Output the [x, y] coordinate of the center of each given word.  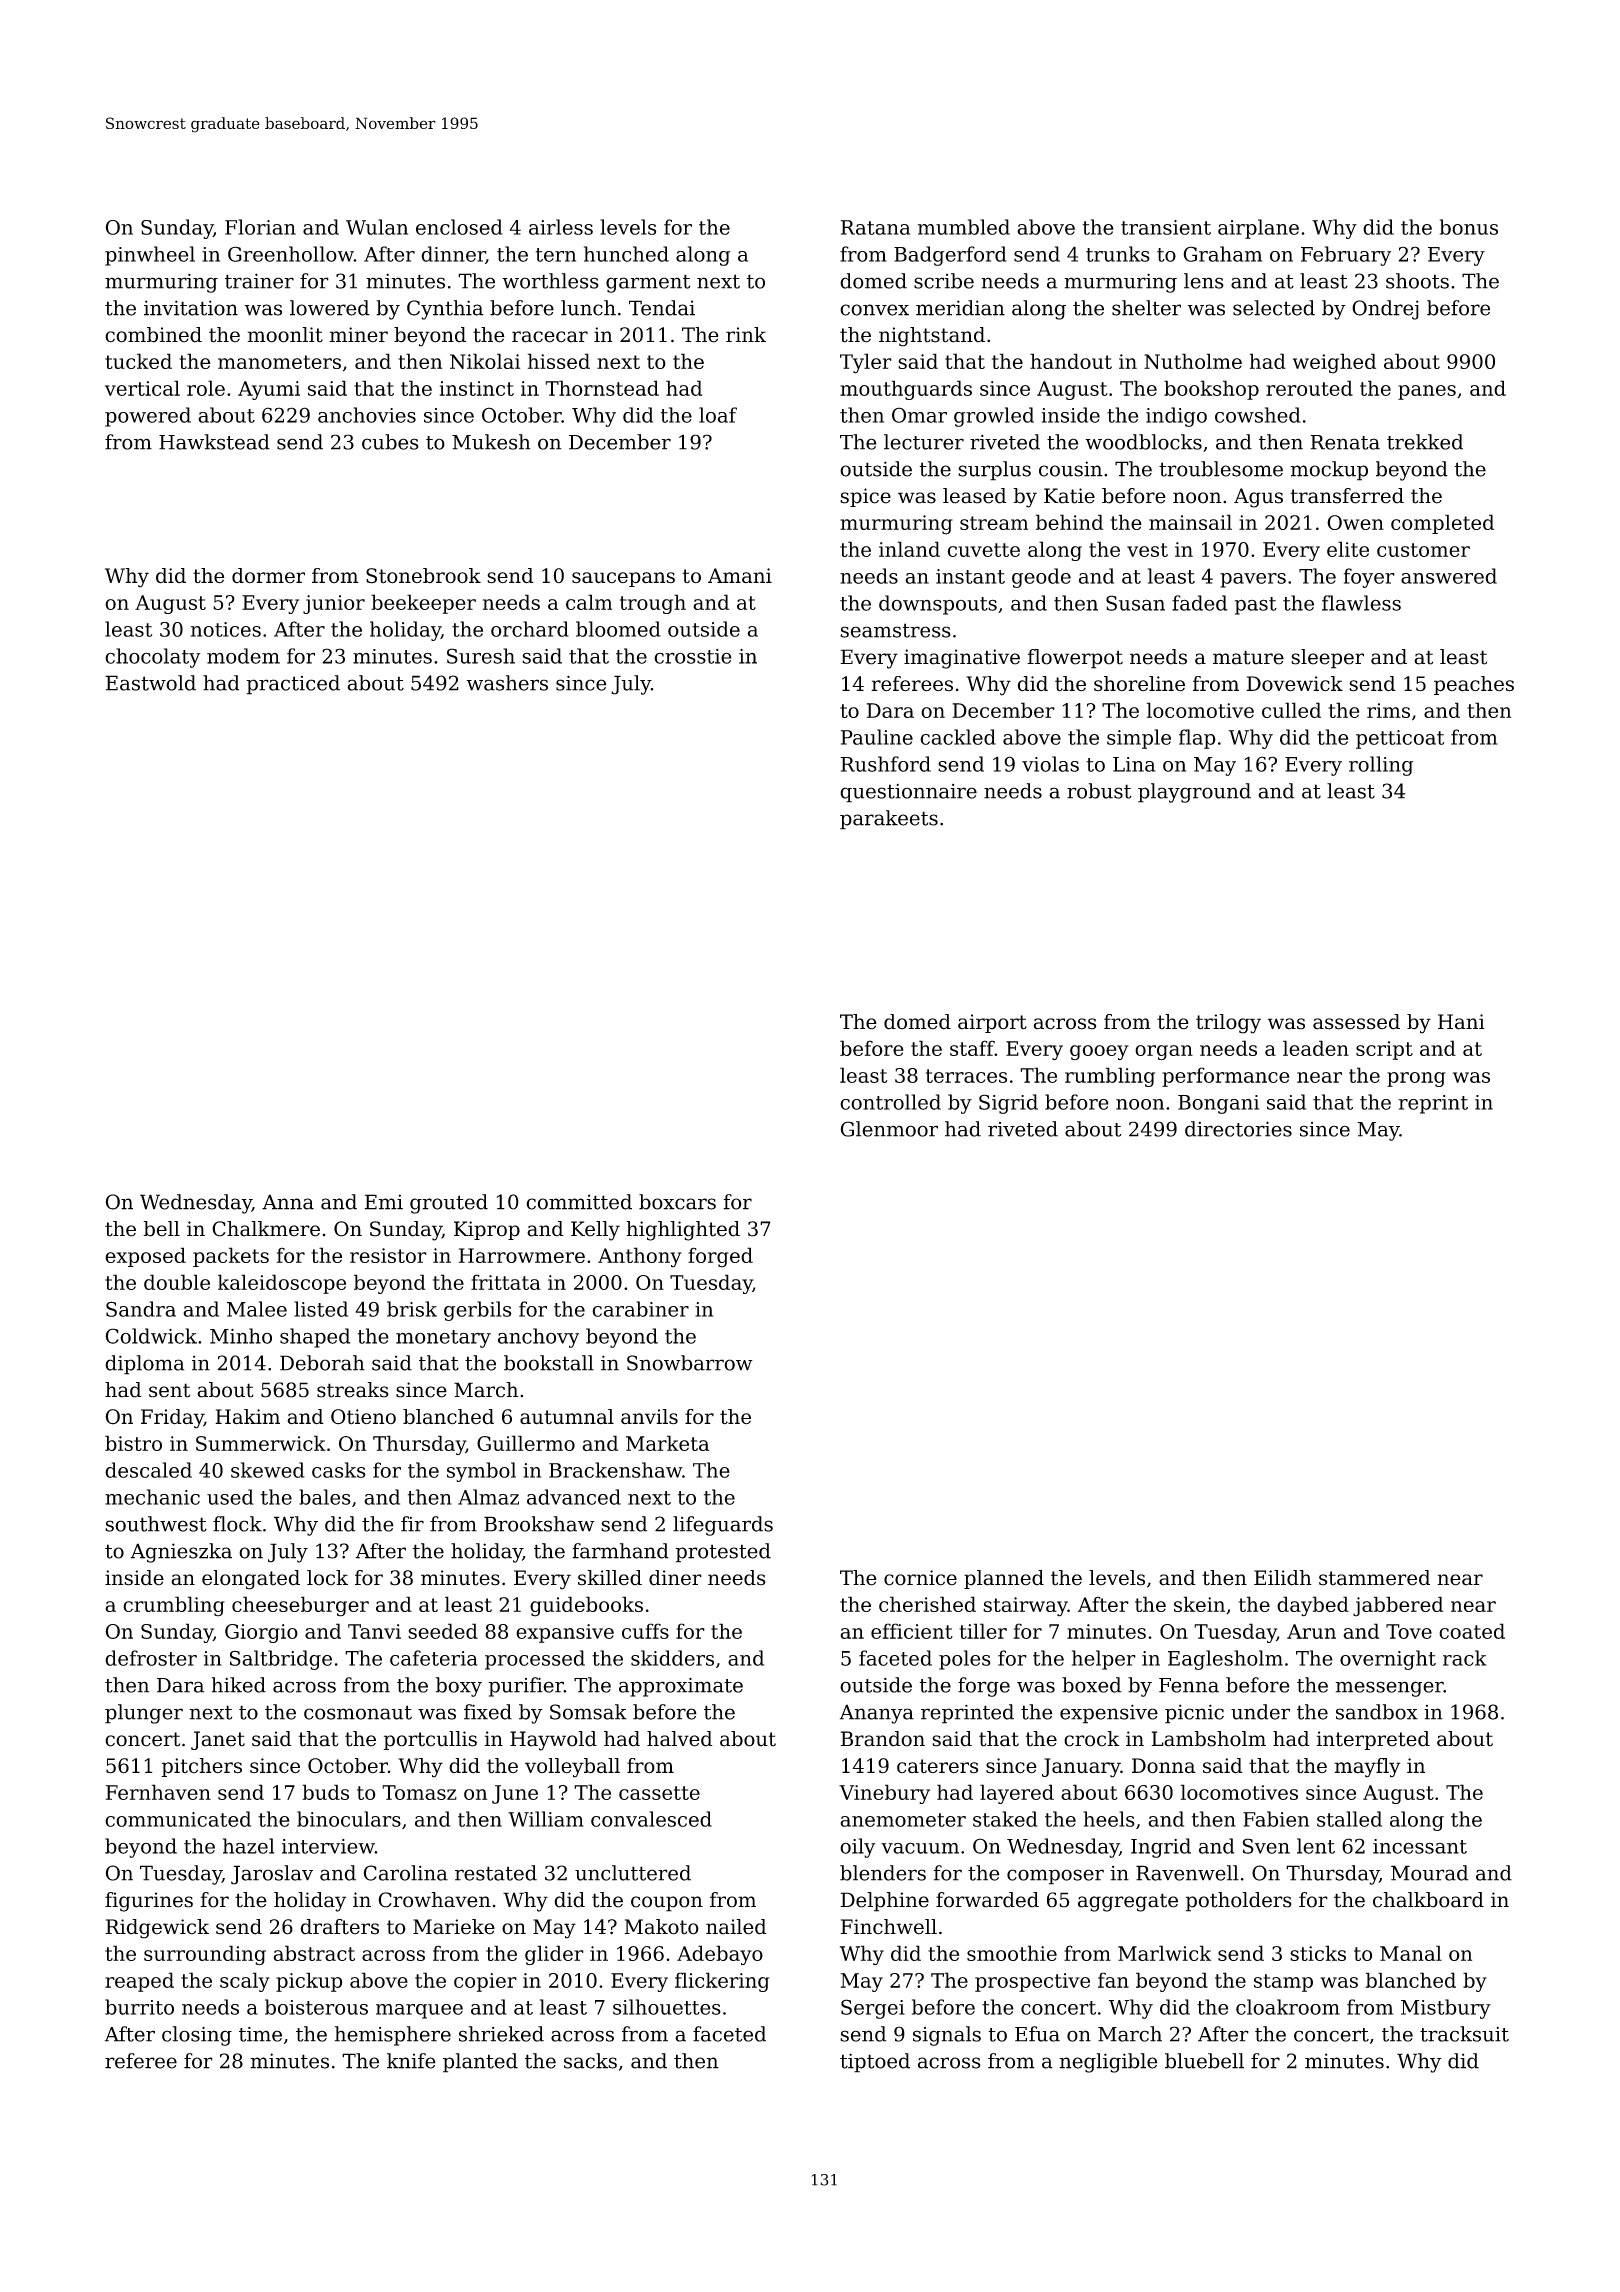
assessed [1356, 1022]
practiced [293, 685]
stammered [1374, 1578]
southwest [156, 1524]
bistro [133, 1443]
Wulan [377, 227]
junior [334, 604]
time [260, 2034]
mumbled [964, 227]
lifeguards [723, 1526]
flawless [1361, 603]
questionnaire [908, 793]
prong [1416, 1079]
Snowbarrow [690, 1363]
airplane [1258, 229]
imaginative [962, 659]
